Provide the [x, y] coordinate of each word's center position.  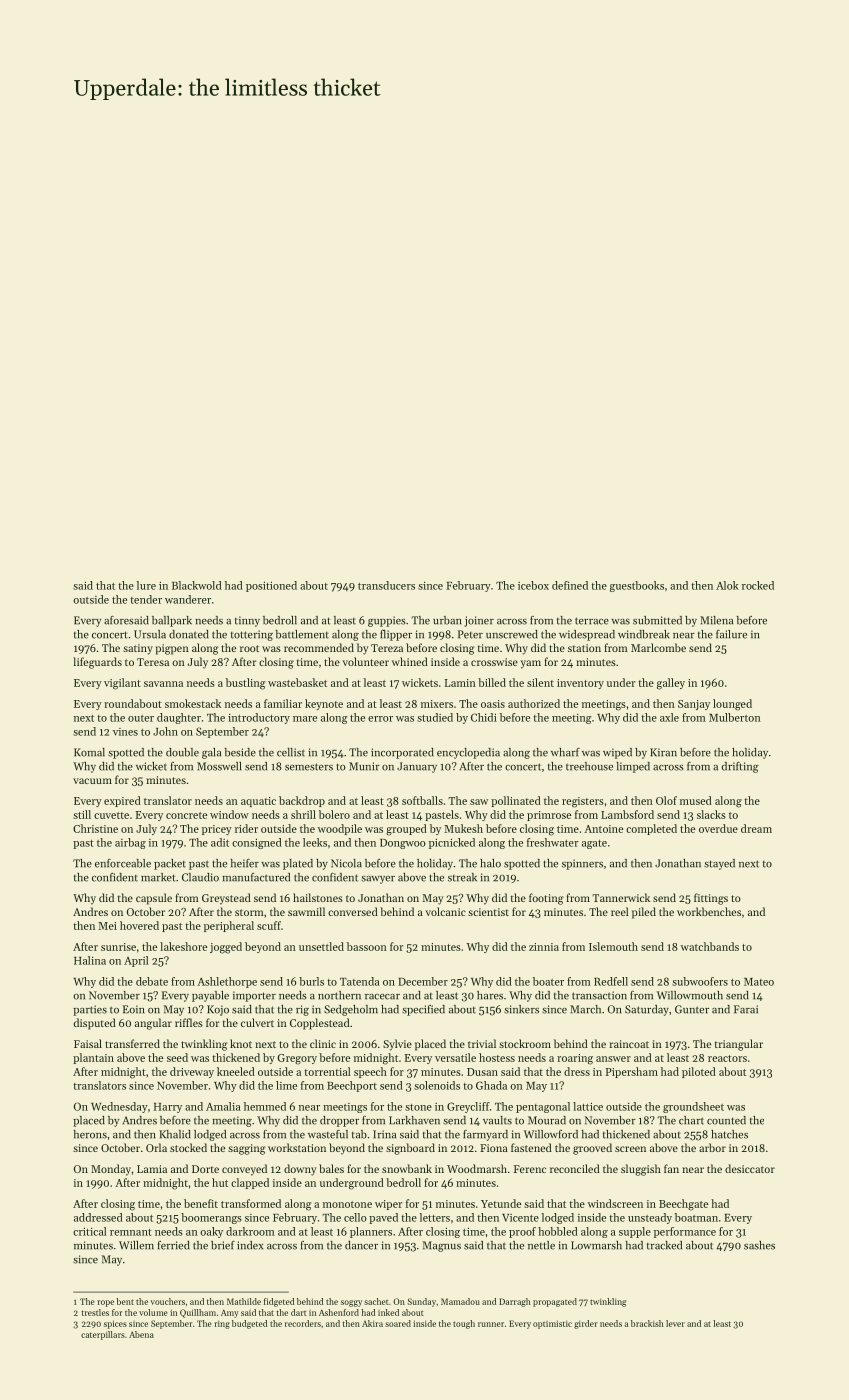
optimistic [552, 1324]
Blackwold [197, 585]
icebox [533, 585]
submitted [657, 620]
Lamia [152, 1169]
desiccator [750, 1168]
